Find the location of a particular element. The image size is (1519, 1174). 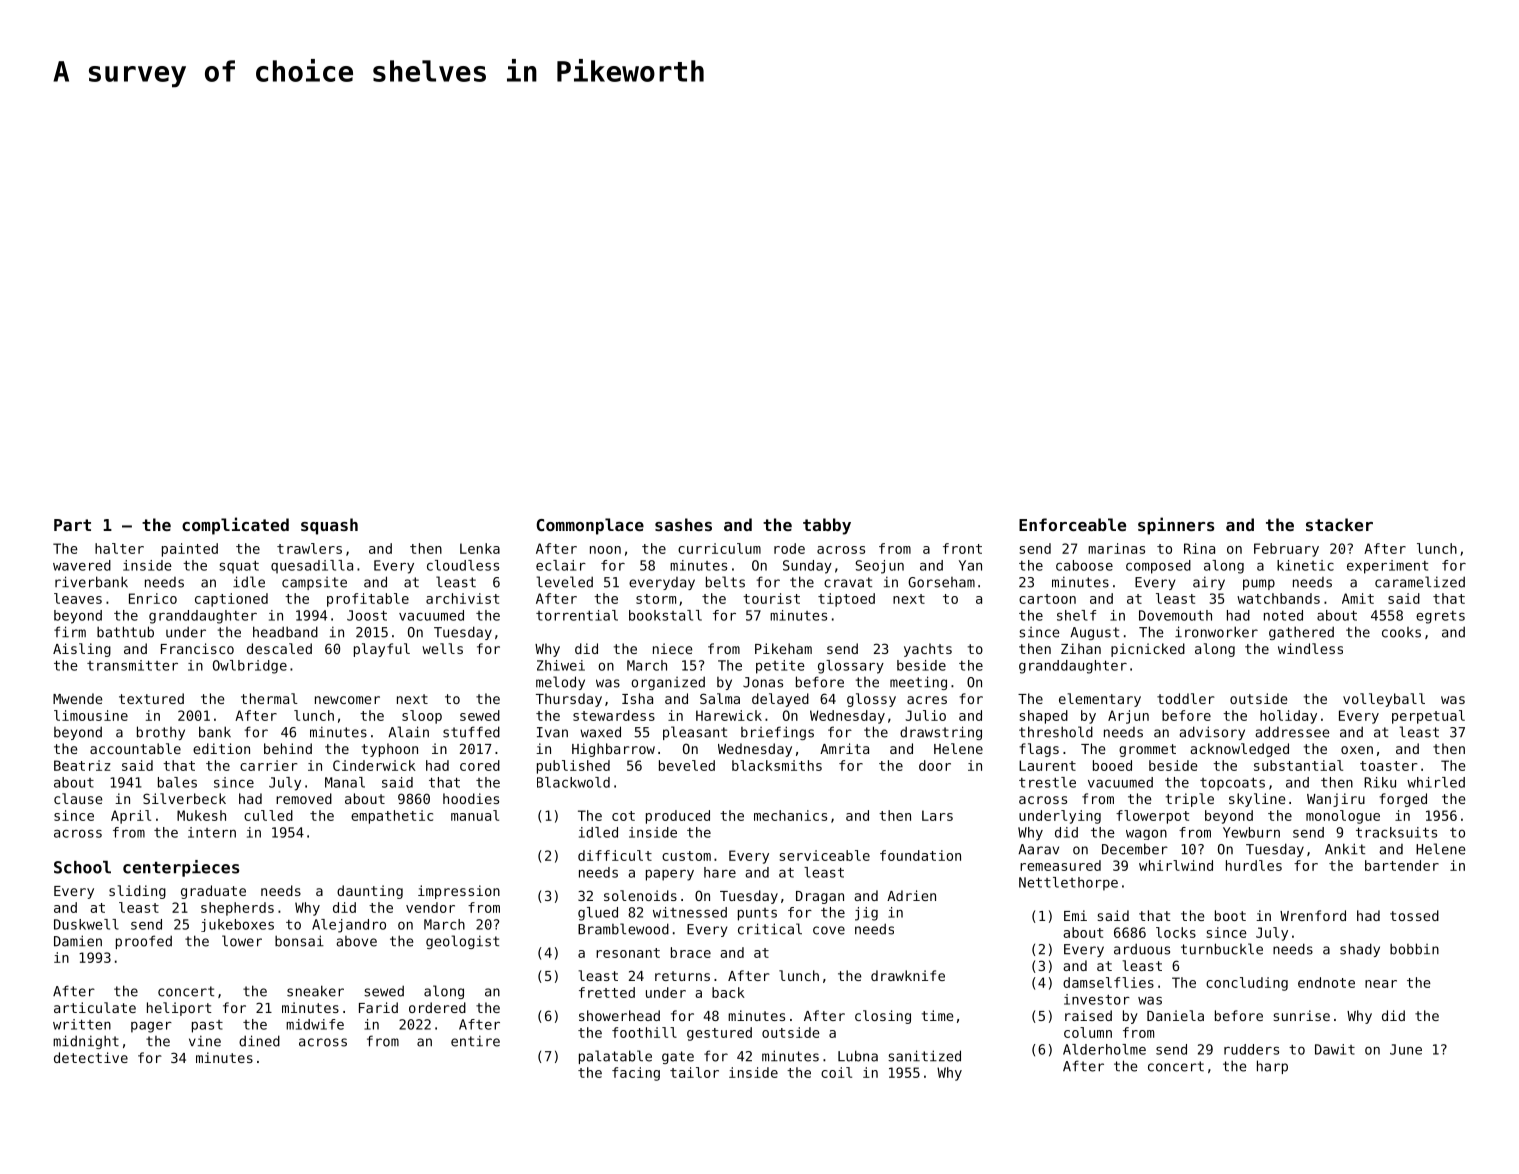

watchbands is located at coordinates (1278, 598).
